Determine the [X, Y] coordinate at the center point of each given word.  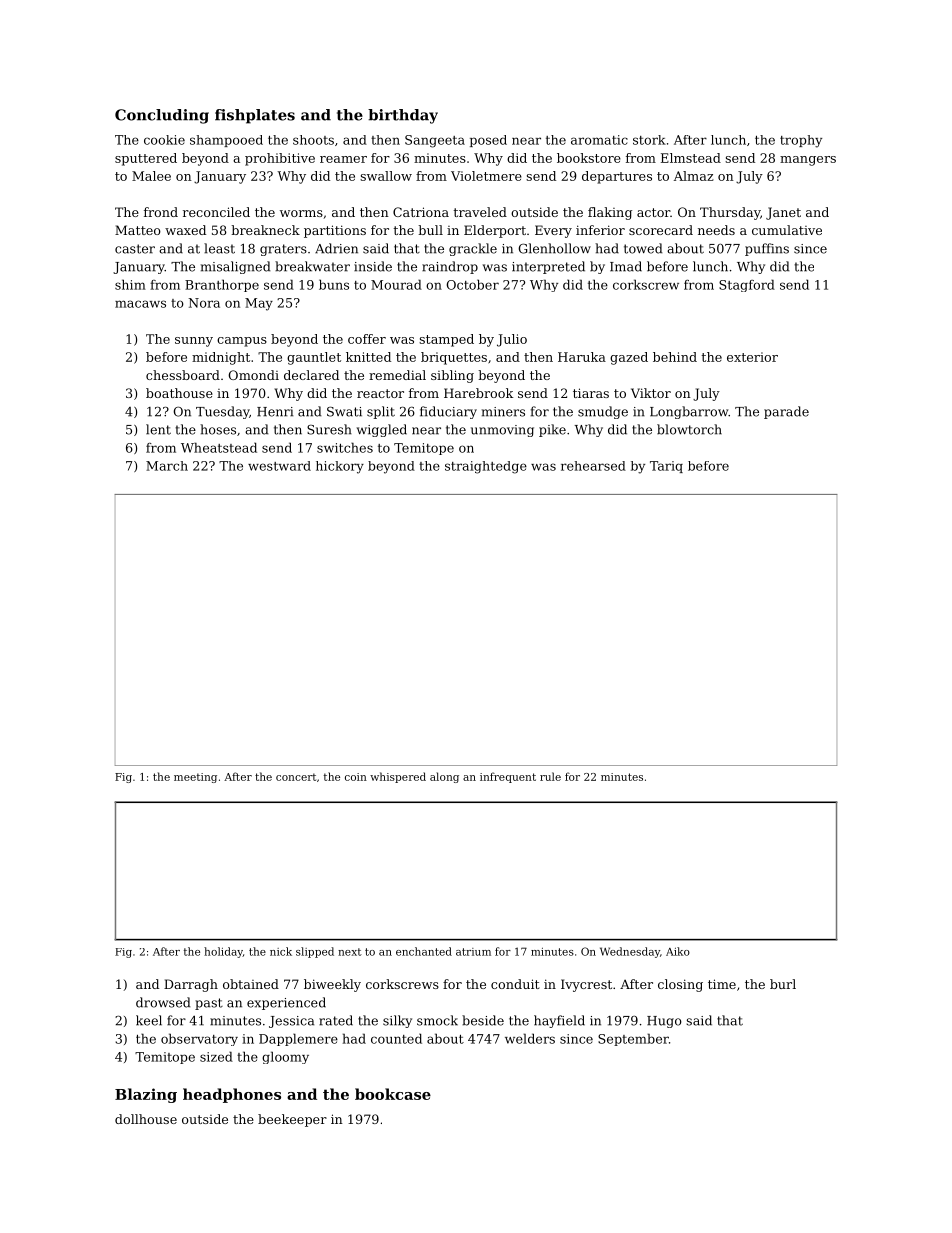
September [633, 1039]
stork [649, 140]
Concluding [162, 116]
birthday [403, 116]
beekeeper [292, 1120]
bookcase [393, 1094]
